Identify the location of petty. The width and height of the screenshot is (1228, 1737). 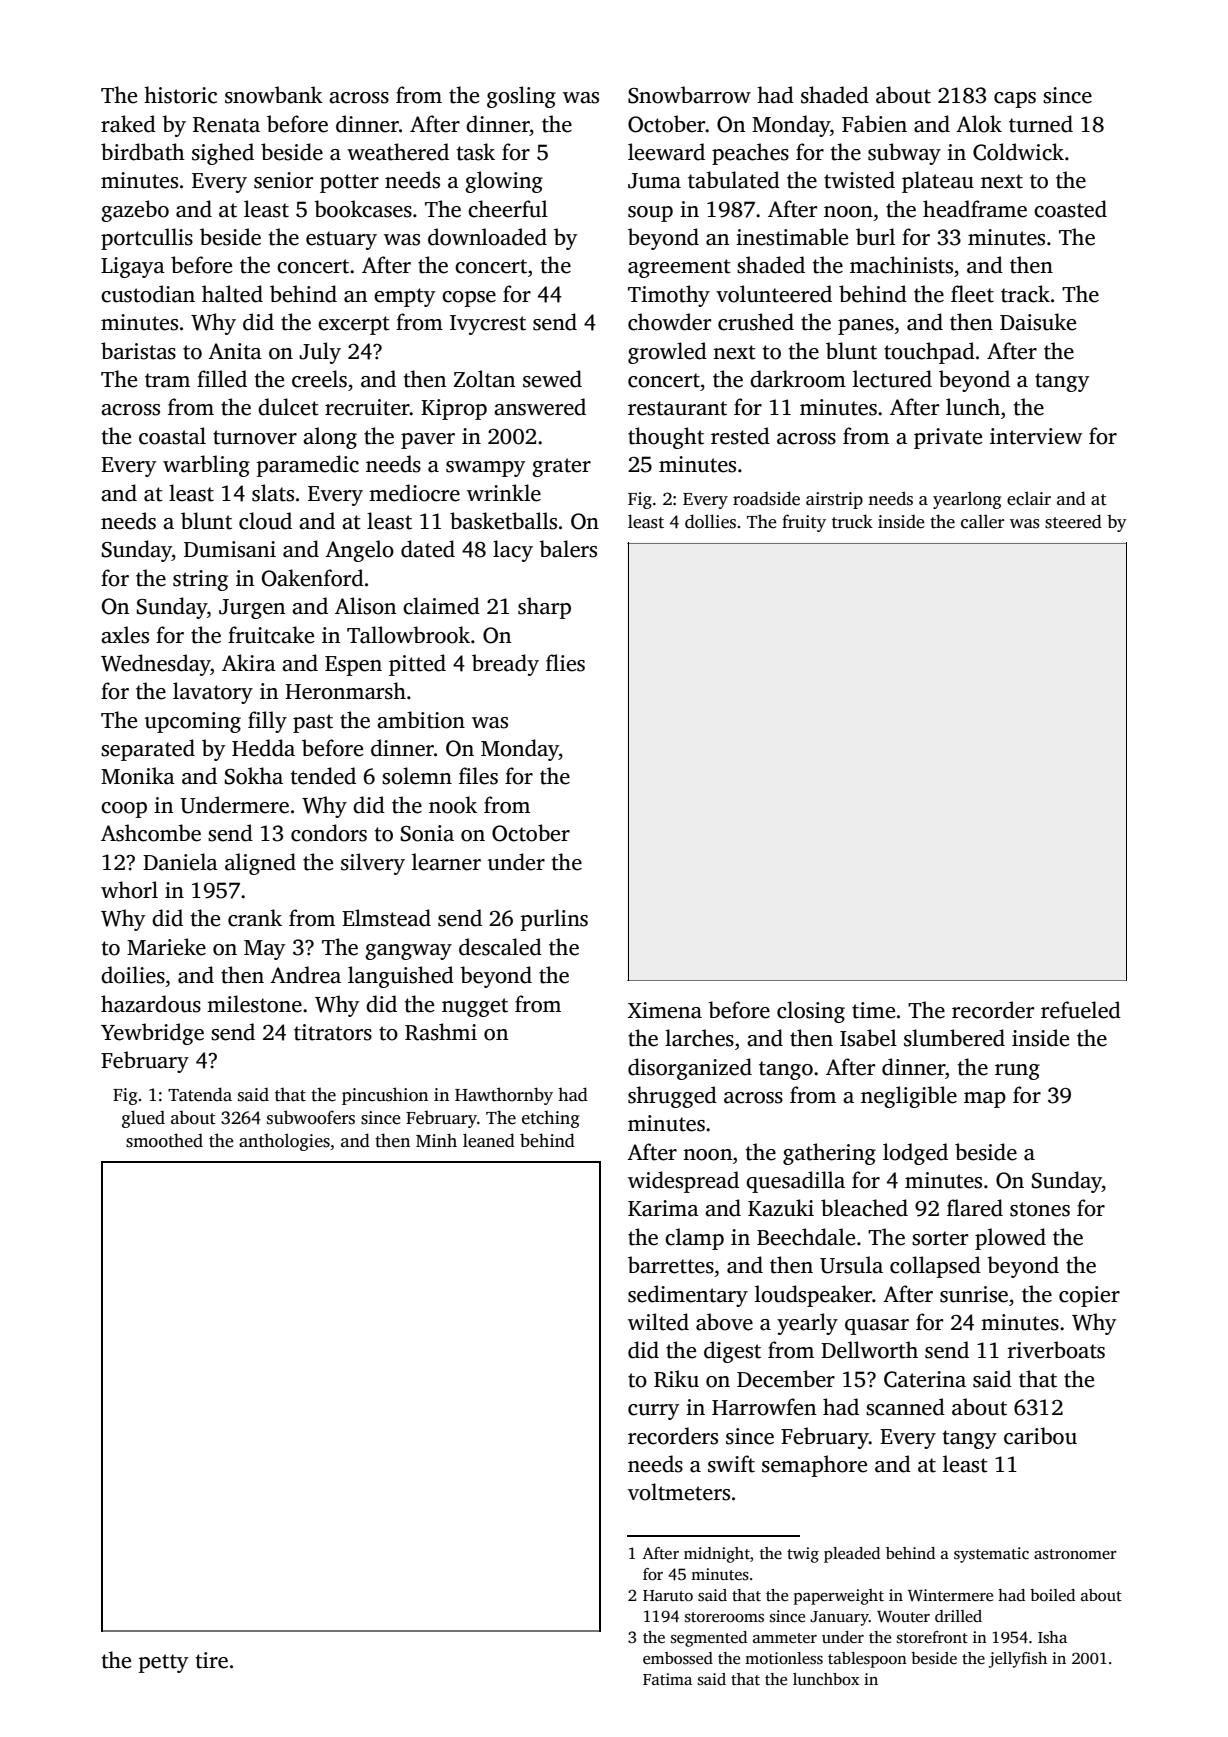
(163, 1663).
